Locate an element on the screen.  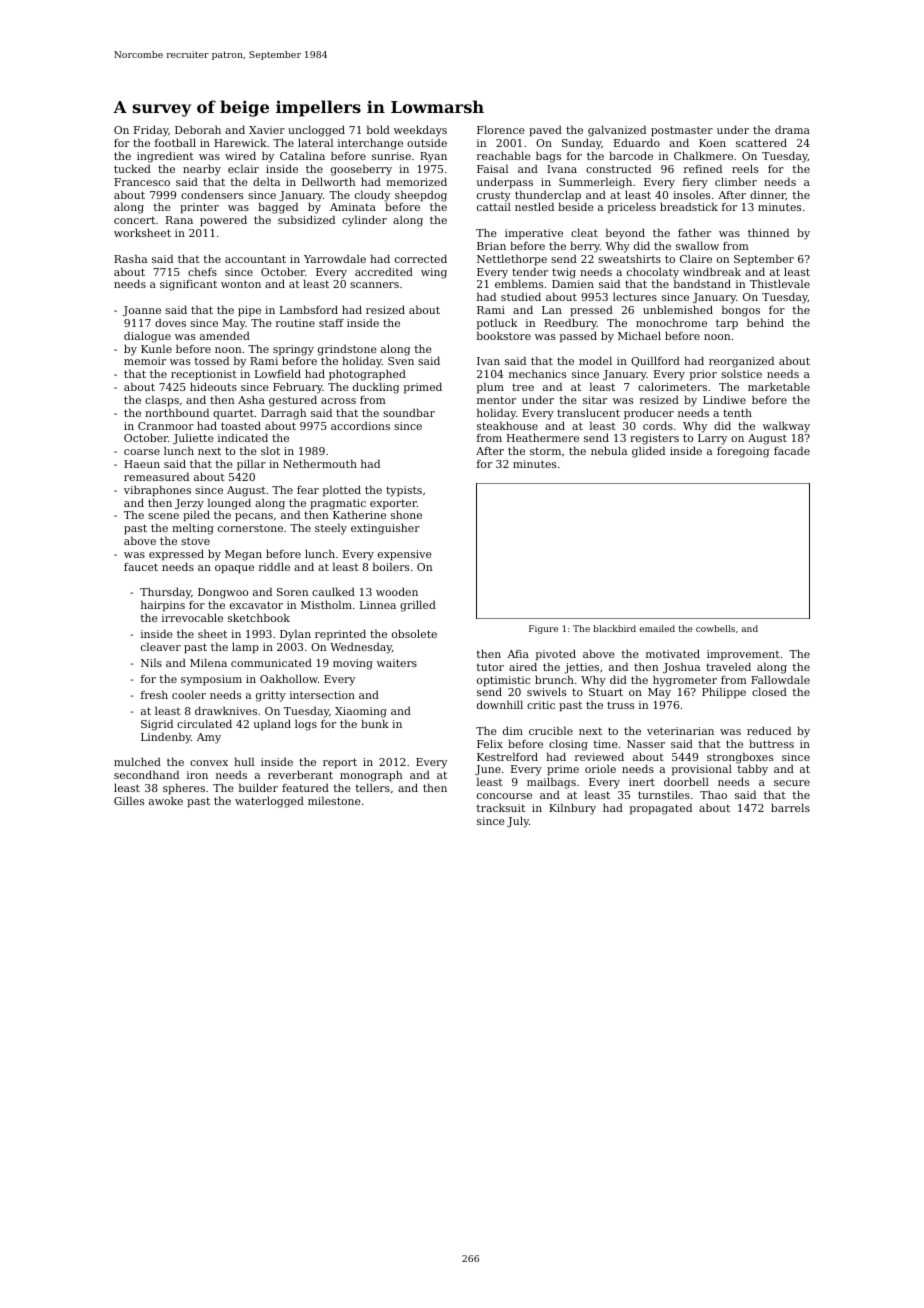
tracksuit is located at coordinates (501, 807).
